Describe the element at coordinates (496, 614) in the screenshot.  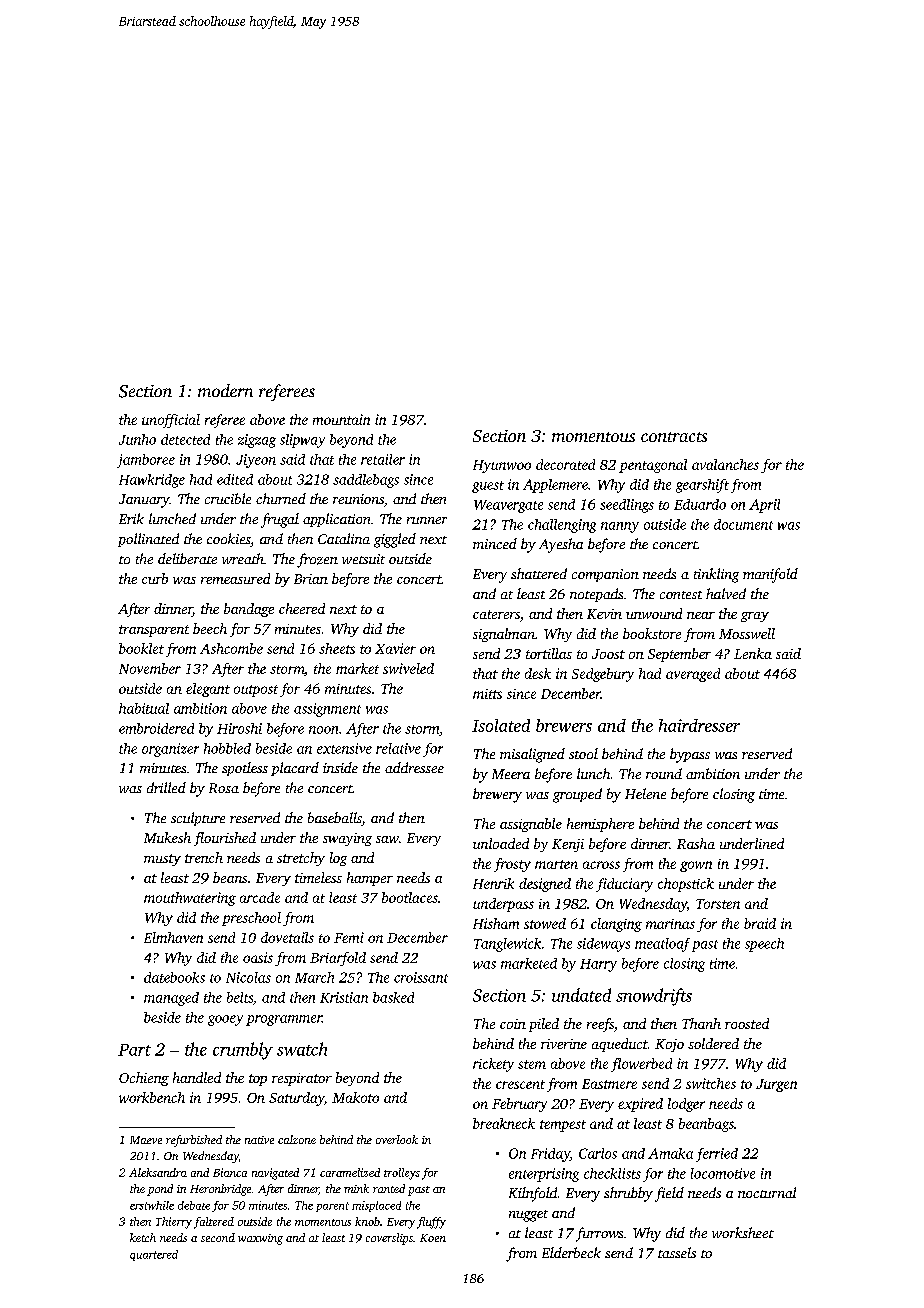
I see `caterers` at that location.
